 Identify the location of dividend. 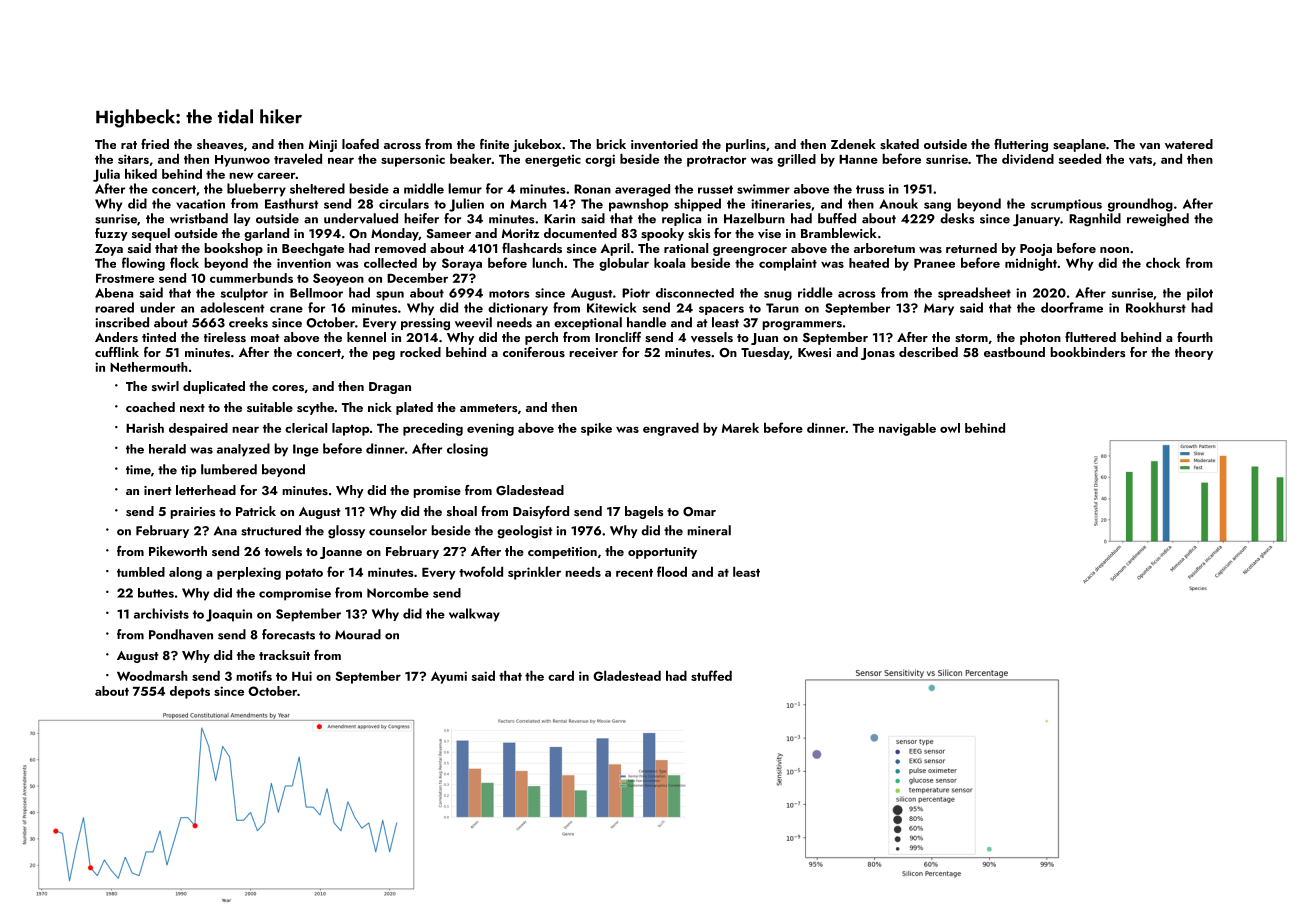
(1028, 159).
